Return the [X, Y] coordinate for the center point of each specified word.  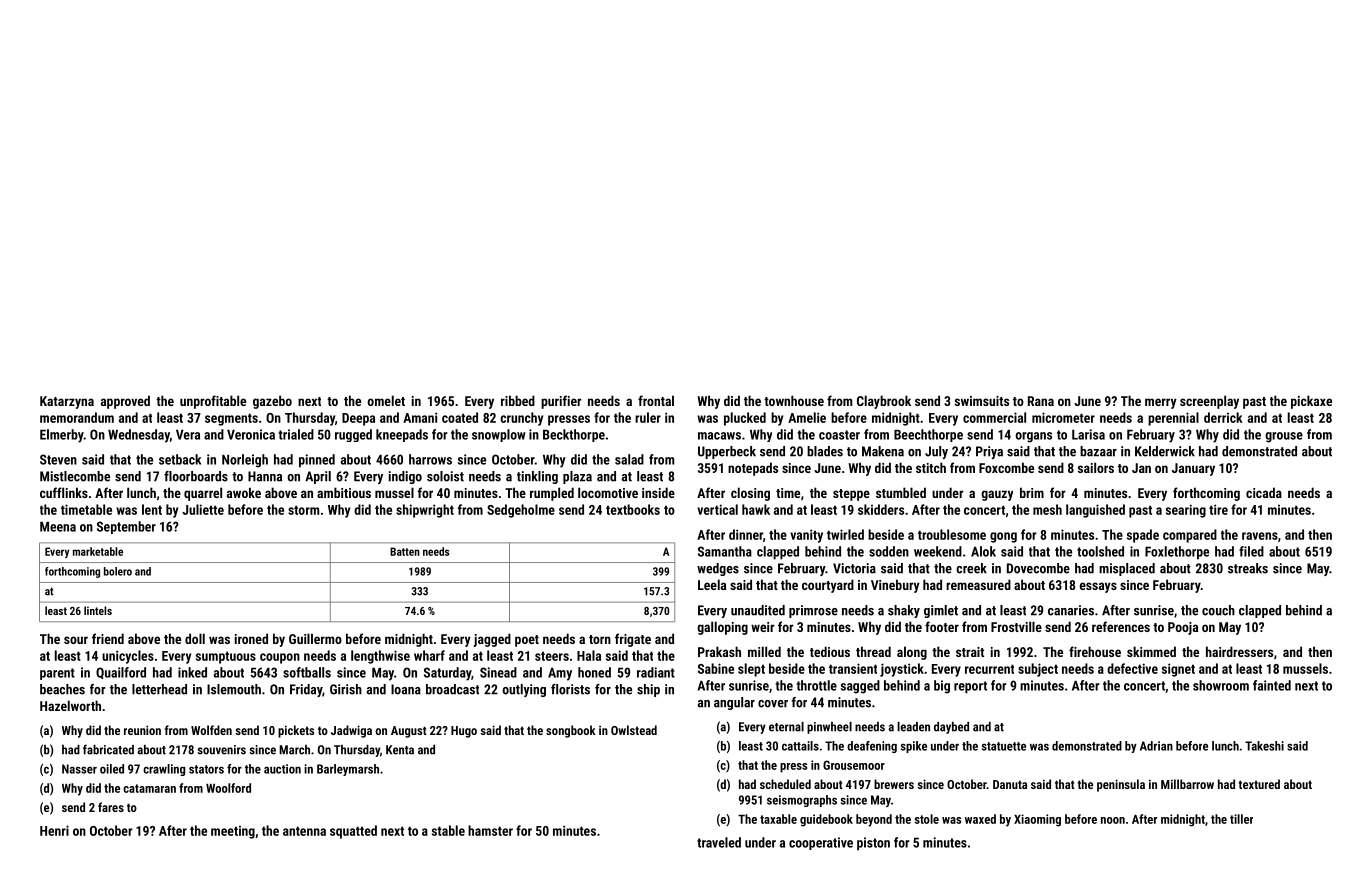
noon [1113, 820]
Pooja [1183, 628]
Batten [405, 551]
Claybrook [884, 402]
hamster [490, 830]
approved [125, 402]
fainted [1272, 685]
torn [600, 639]
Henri [54, 830]
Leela [712, 584]
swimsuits [982, 401]
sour [76, 640]
